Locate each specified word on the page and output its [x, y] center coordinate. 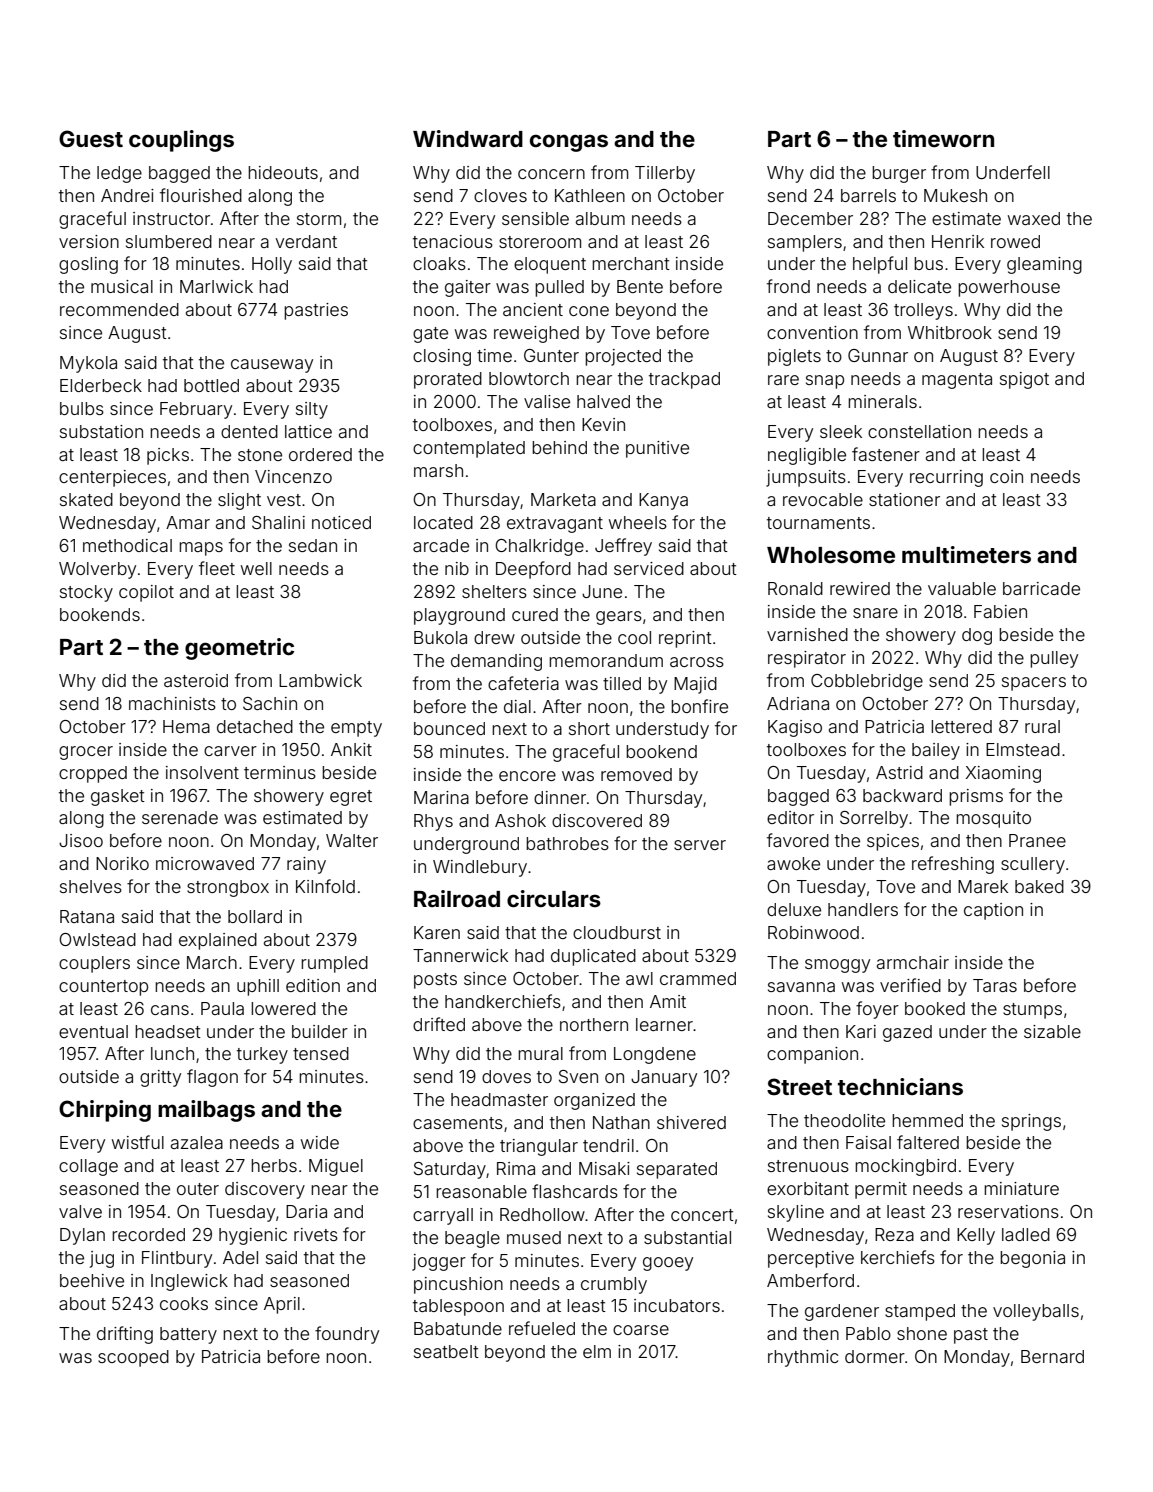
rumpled [334, 964]
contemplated [469, 449]
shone [922, 1333]
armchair [913, 962]
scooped [133, 1358]
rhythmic [803, 1358]
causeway [272, 366]
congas [569, 143]
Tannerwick [460, 955]
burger [899, 174]
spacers [1034, 684]
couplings [181, 141]
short [589, 728]
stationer [904, 499]
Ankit [351, 749]
